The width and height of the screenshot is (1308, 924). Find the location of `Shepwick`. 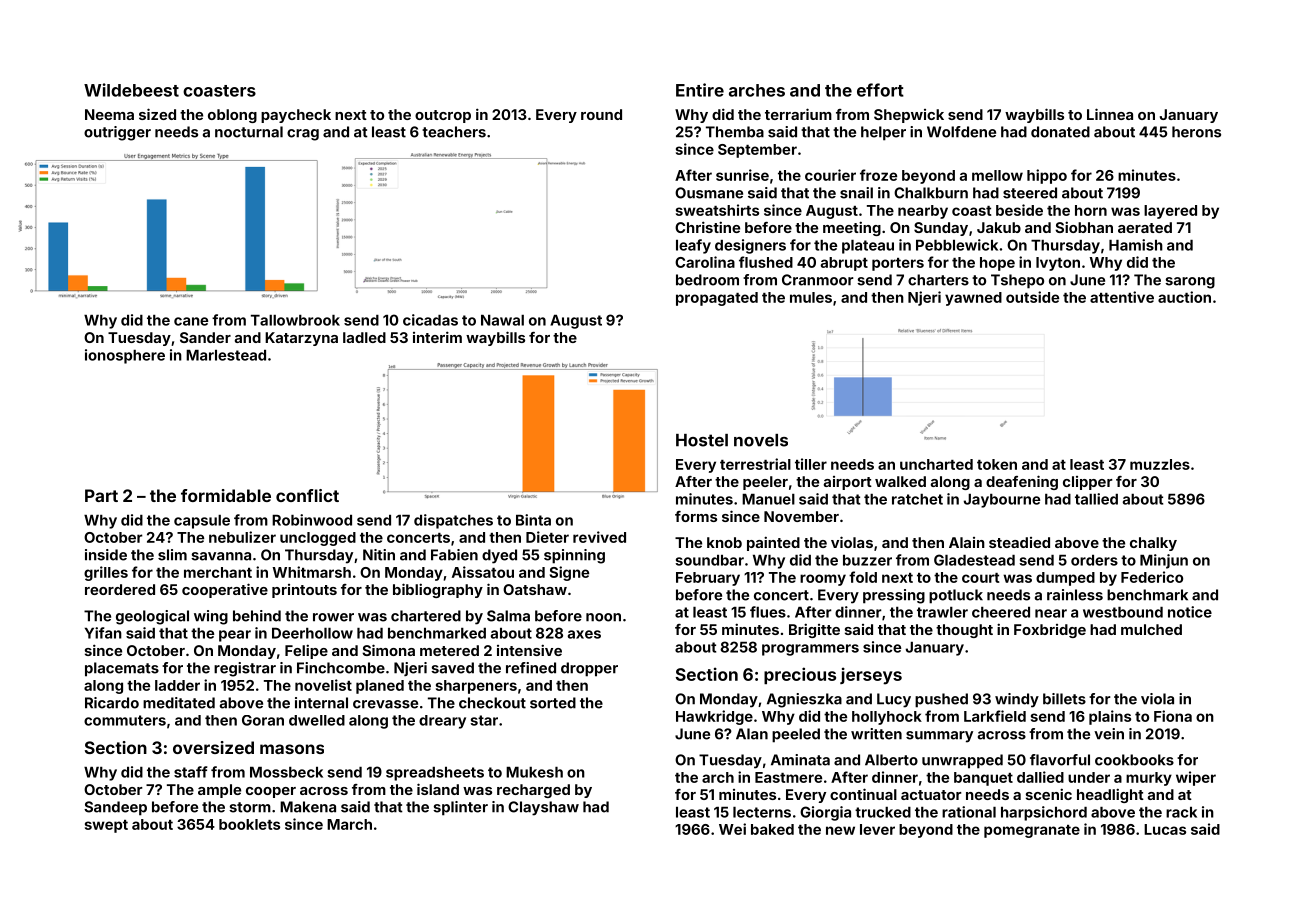

Shepwick is located at coordinates (909, 116).
